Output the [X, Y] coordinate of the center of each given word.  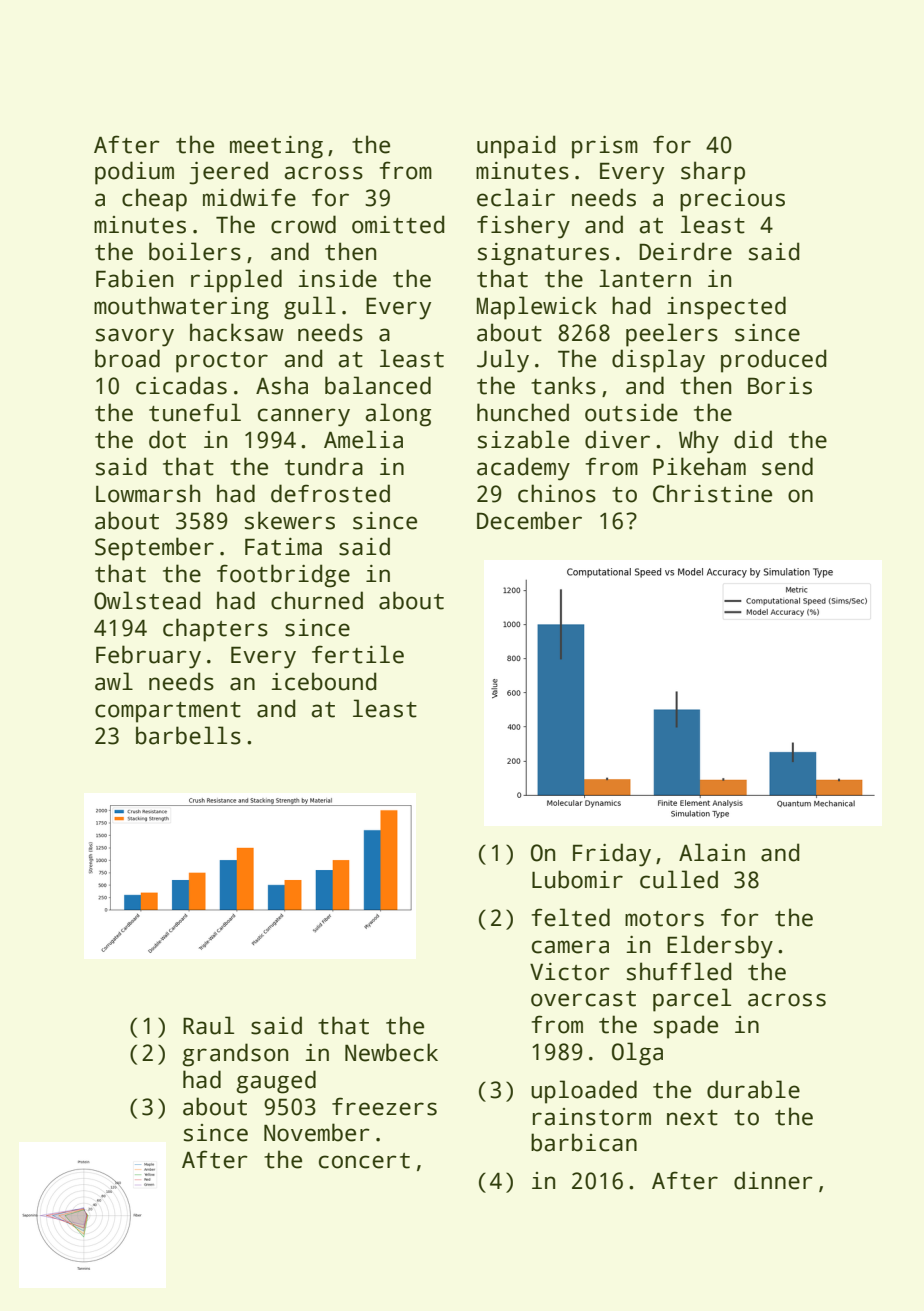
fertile [358, 654]
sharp [713, 173]
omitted [398, 224]
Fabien [134, 278]
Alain [712, 852]
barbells [188, 735]
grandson [235, 1055]
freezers [384, 1106]
